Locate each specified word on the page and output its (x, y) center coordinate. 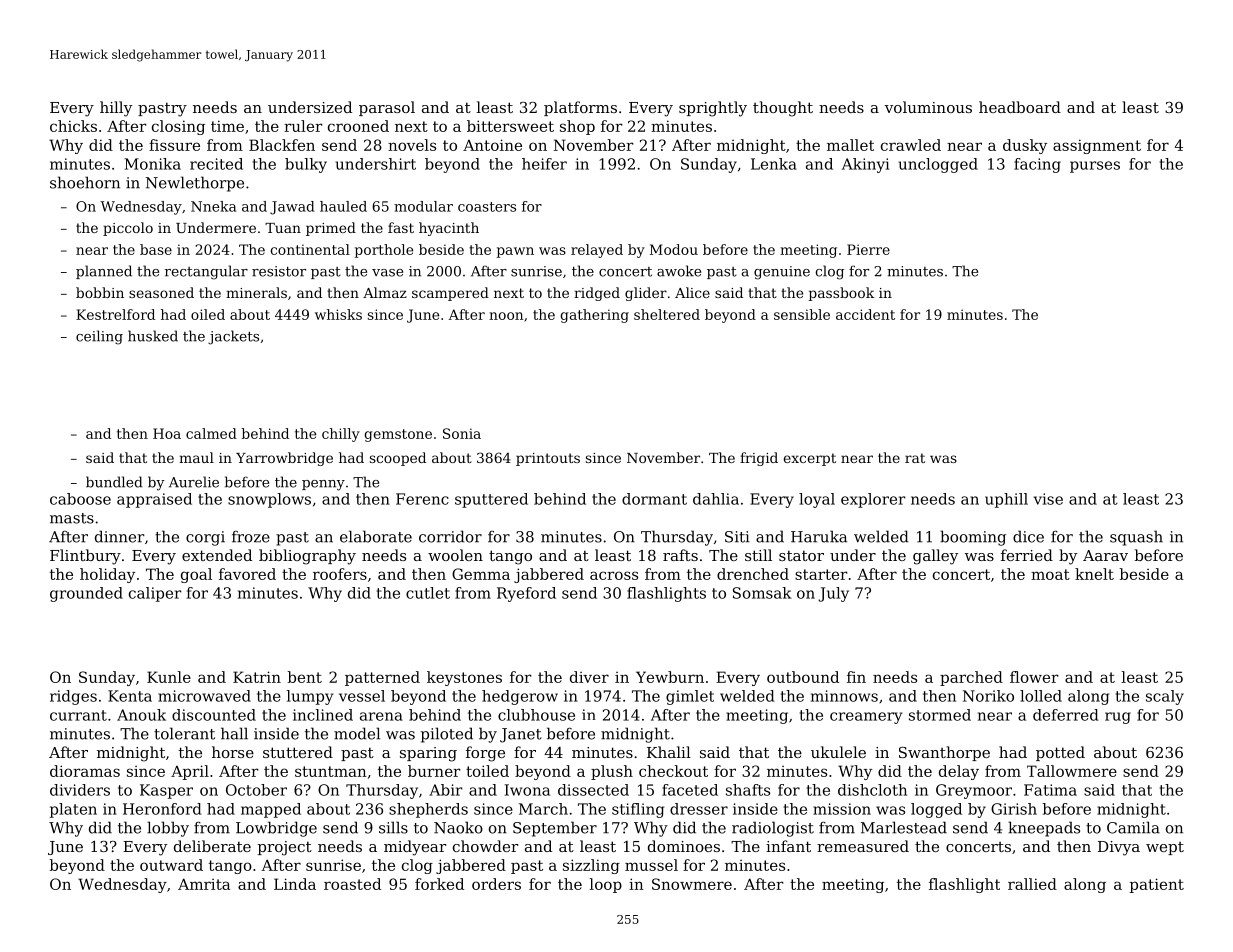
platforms (580, 108)
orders (496, 884)
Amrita (204, 884)
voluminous (928, 107)
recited (216, 164)
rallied (1032, 884)
